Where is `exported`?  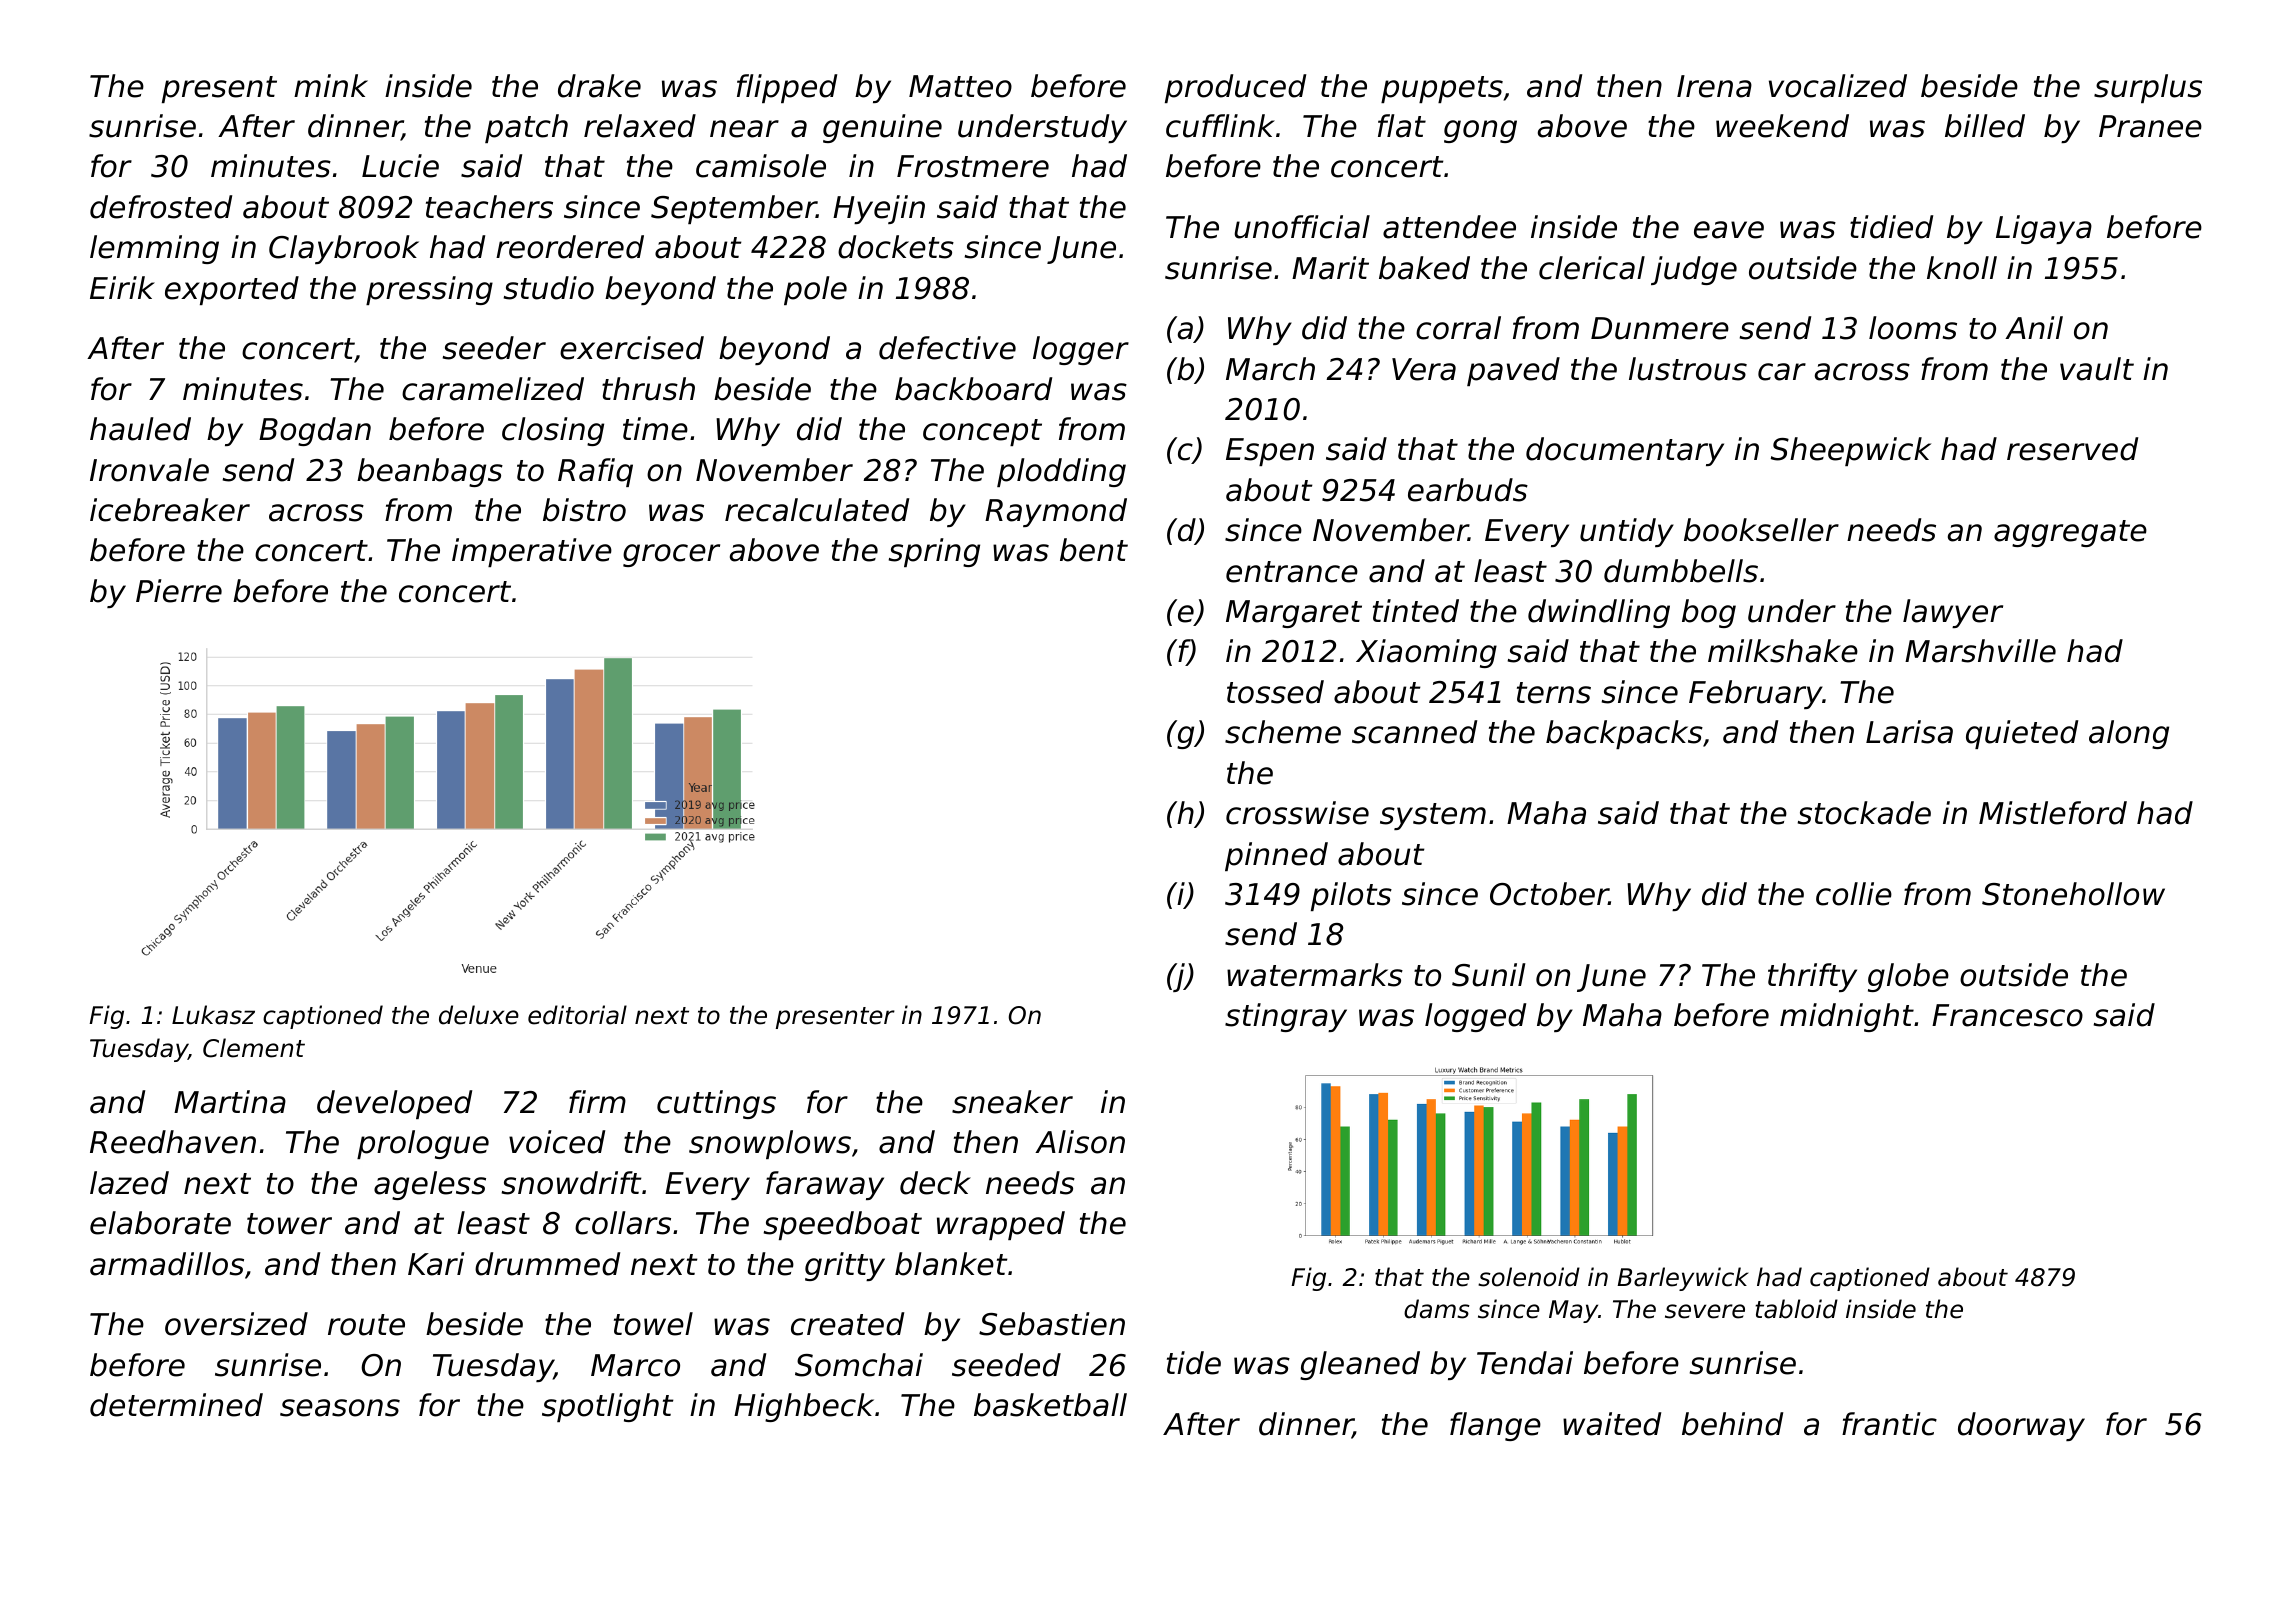
exported is located at coordinates (232, 290).
